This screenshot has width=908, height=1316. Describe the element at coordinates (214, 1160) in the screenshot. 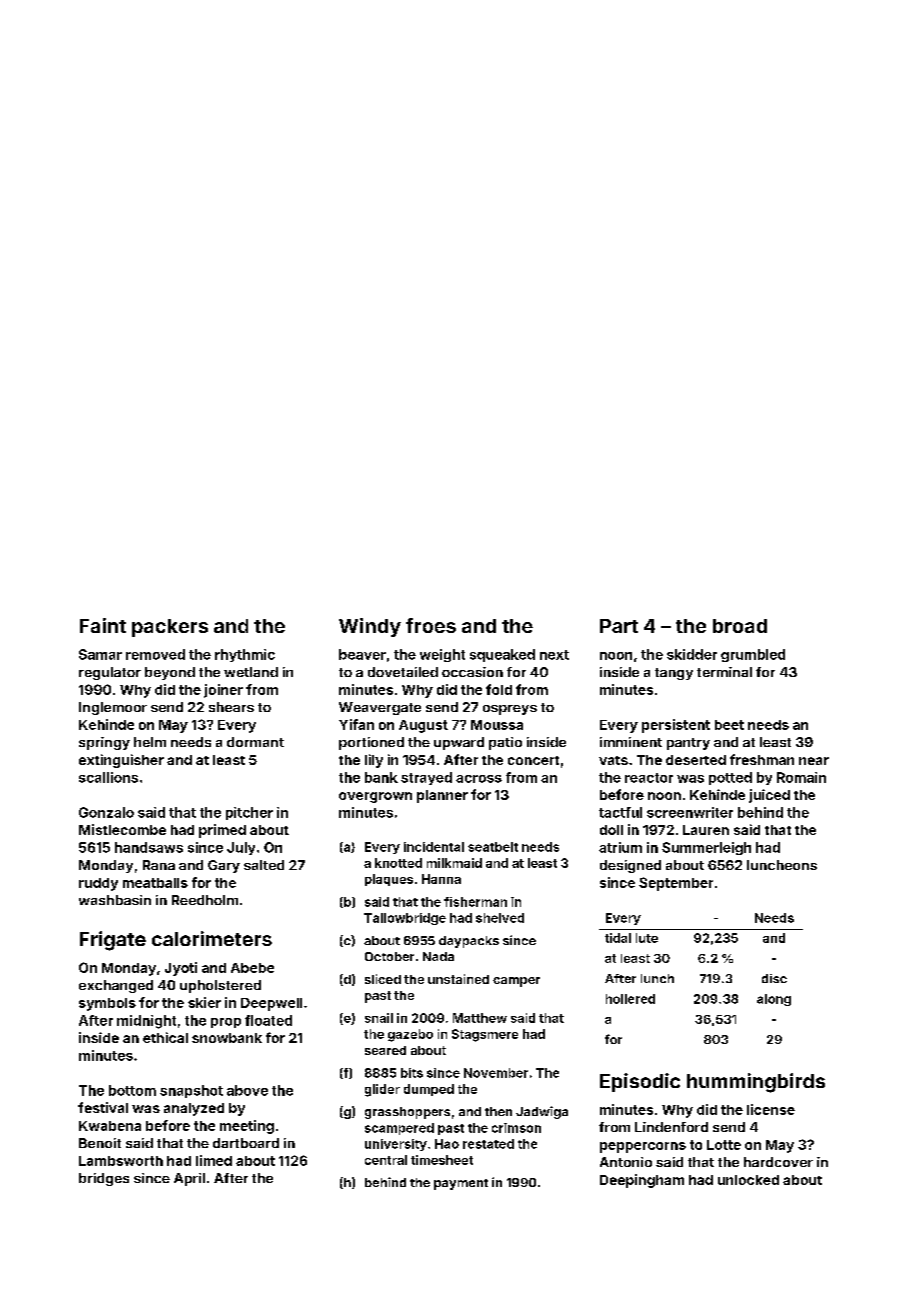

I see `limed` at that location.
